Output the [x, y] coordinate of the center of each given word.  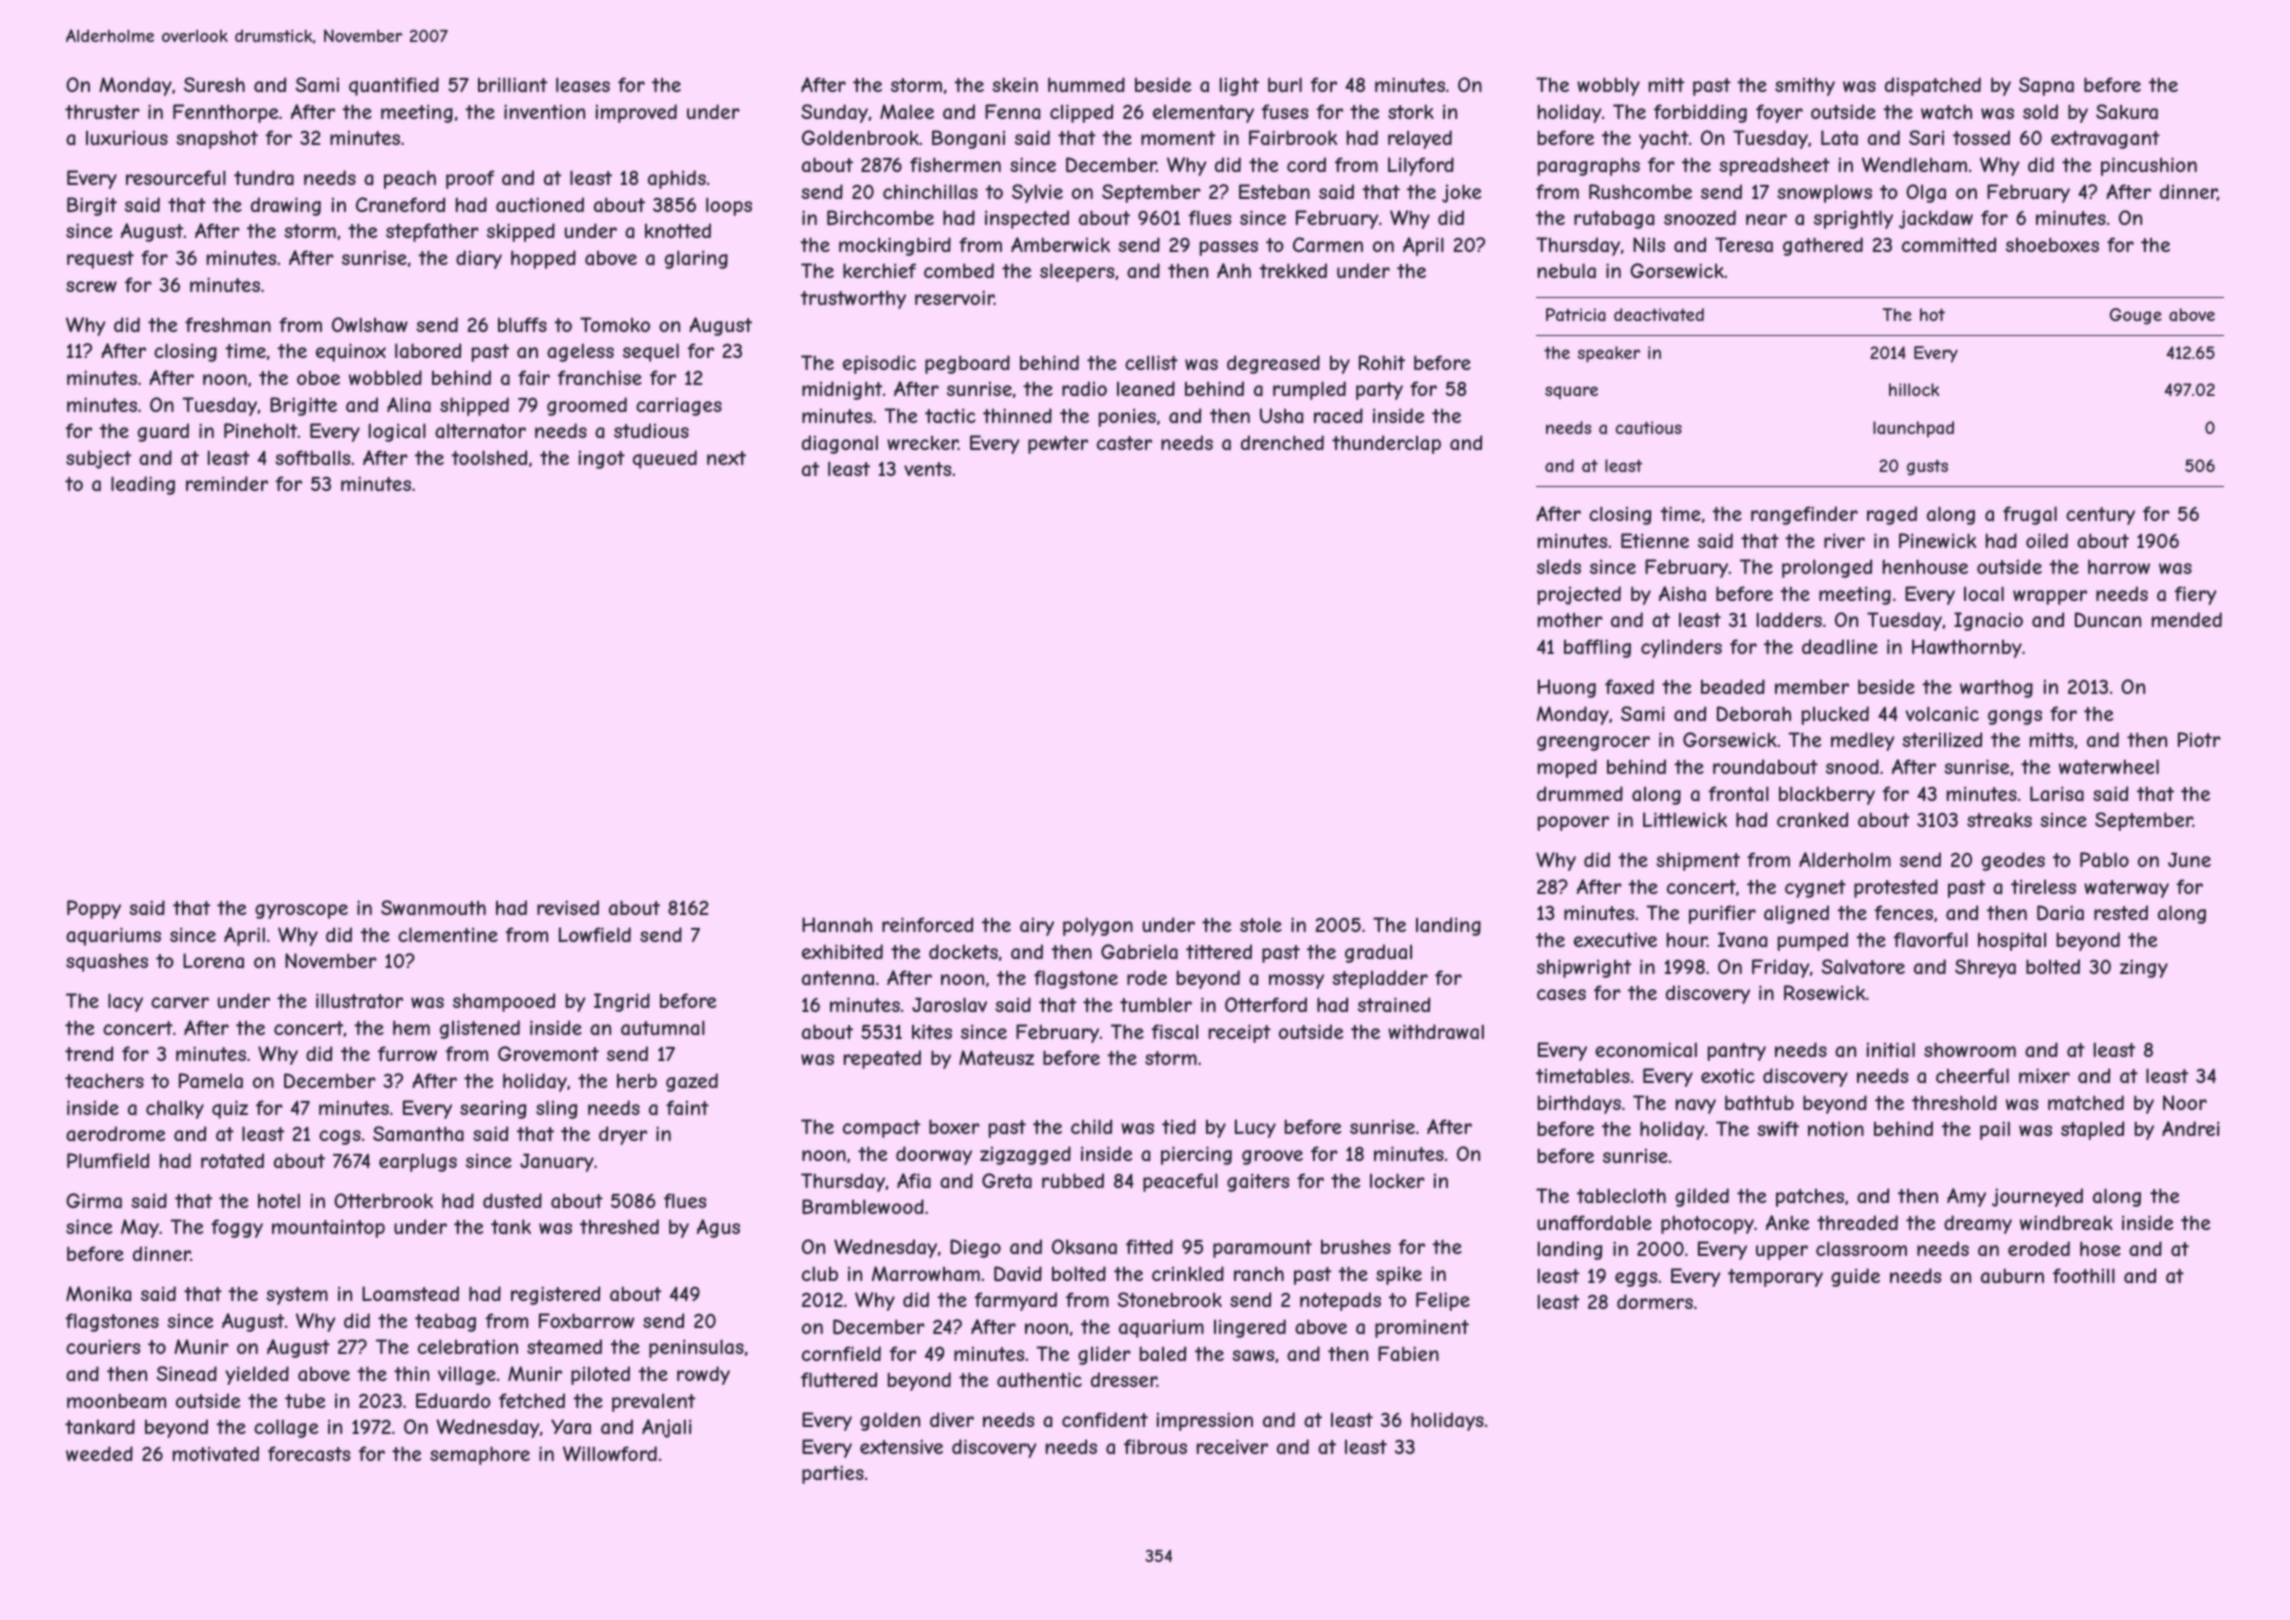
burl [1285, 84]
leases [583, 84]
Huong [1567, 688]
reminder [227, 483]
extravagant [2105, 140]
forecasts [309, 1453]
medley [1863, 741]
